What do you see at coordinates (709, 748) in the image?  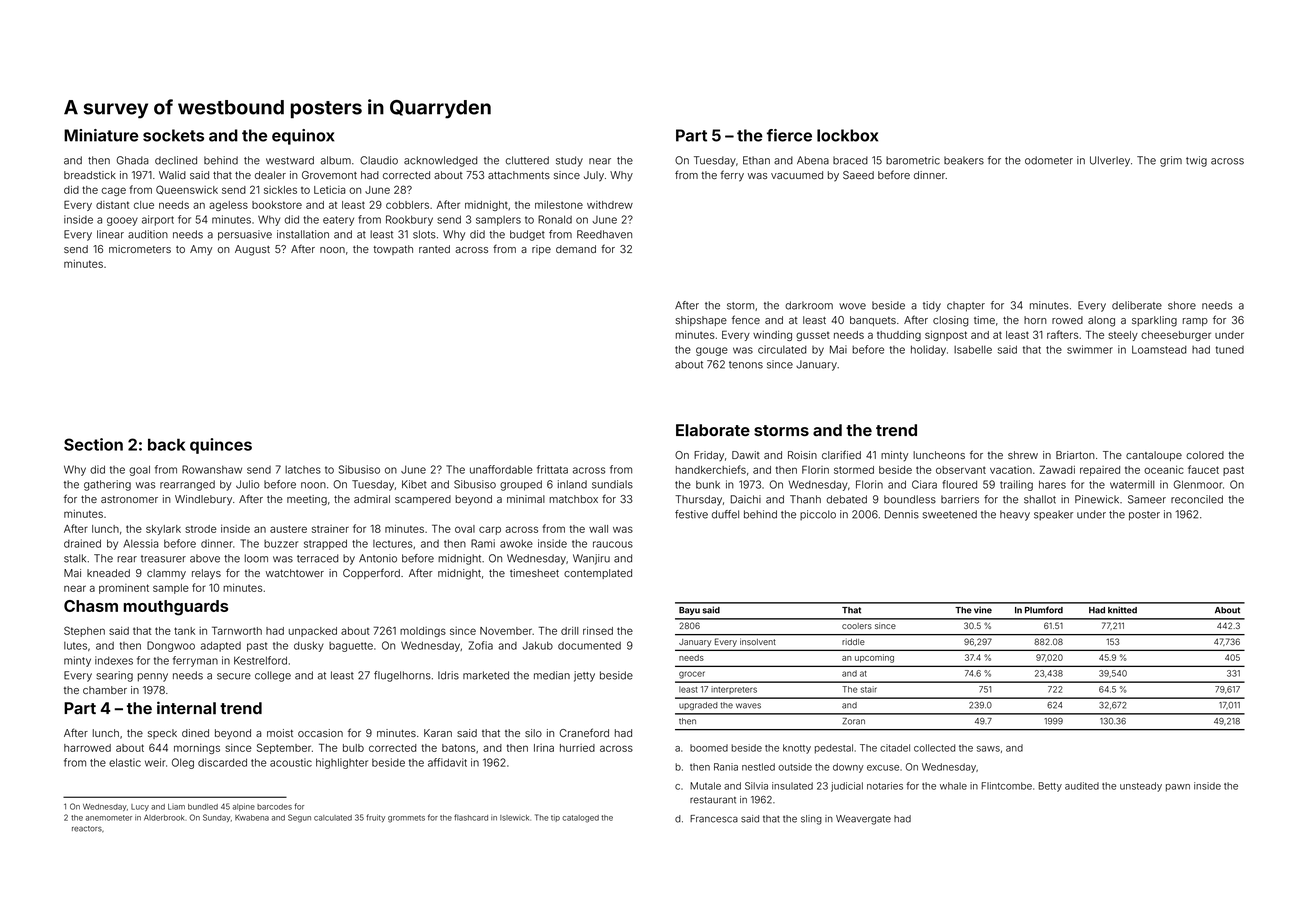 I see `boomed` at bounding box center [709, 748].
